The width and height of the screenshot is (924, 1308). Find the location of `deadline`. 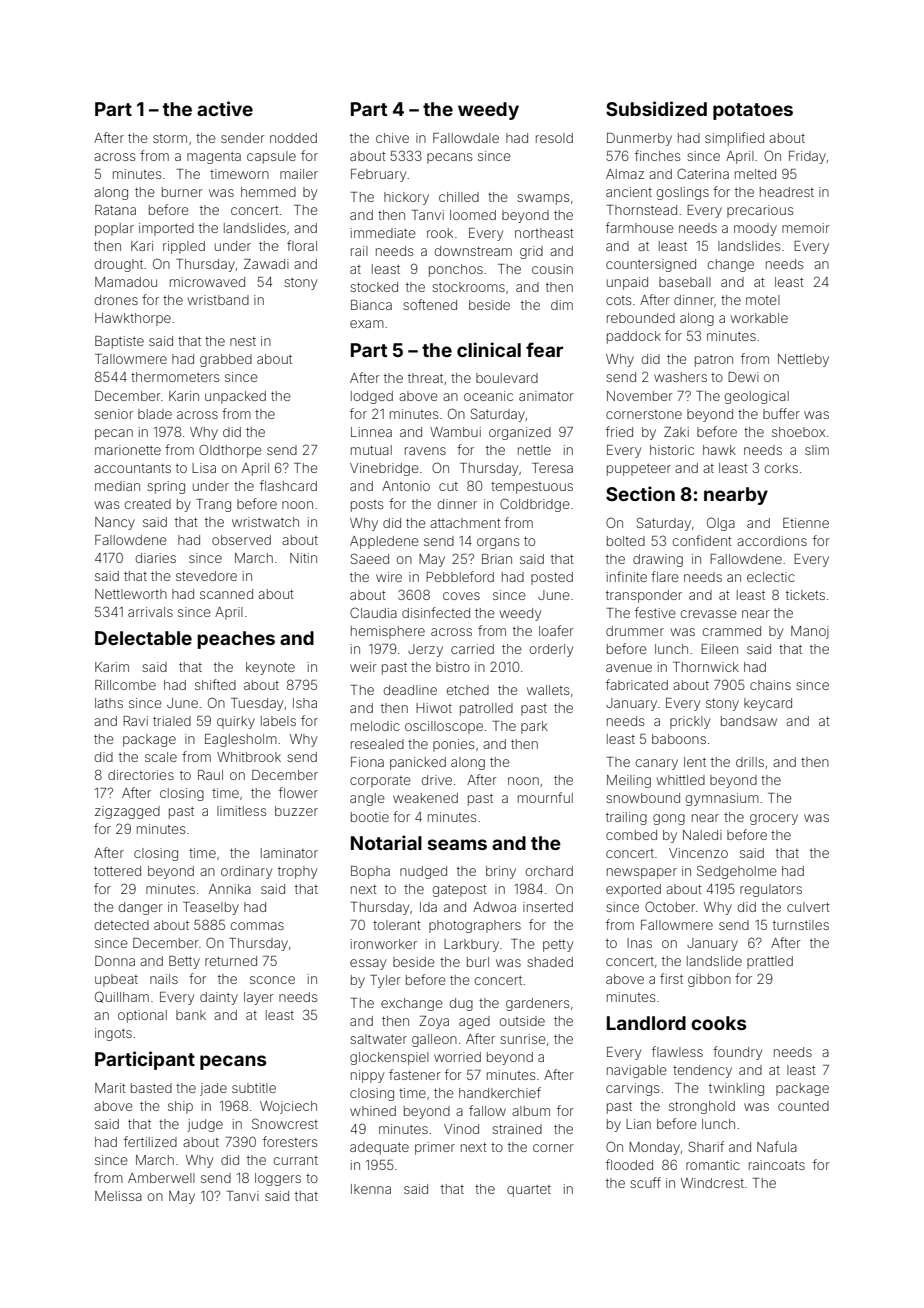

deadline is located at coordinates (410, 690).
